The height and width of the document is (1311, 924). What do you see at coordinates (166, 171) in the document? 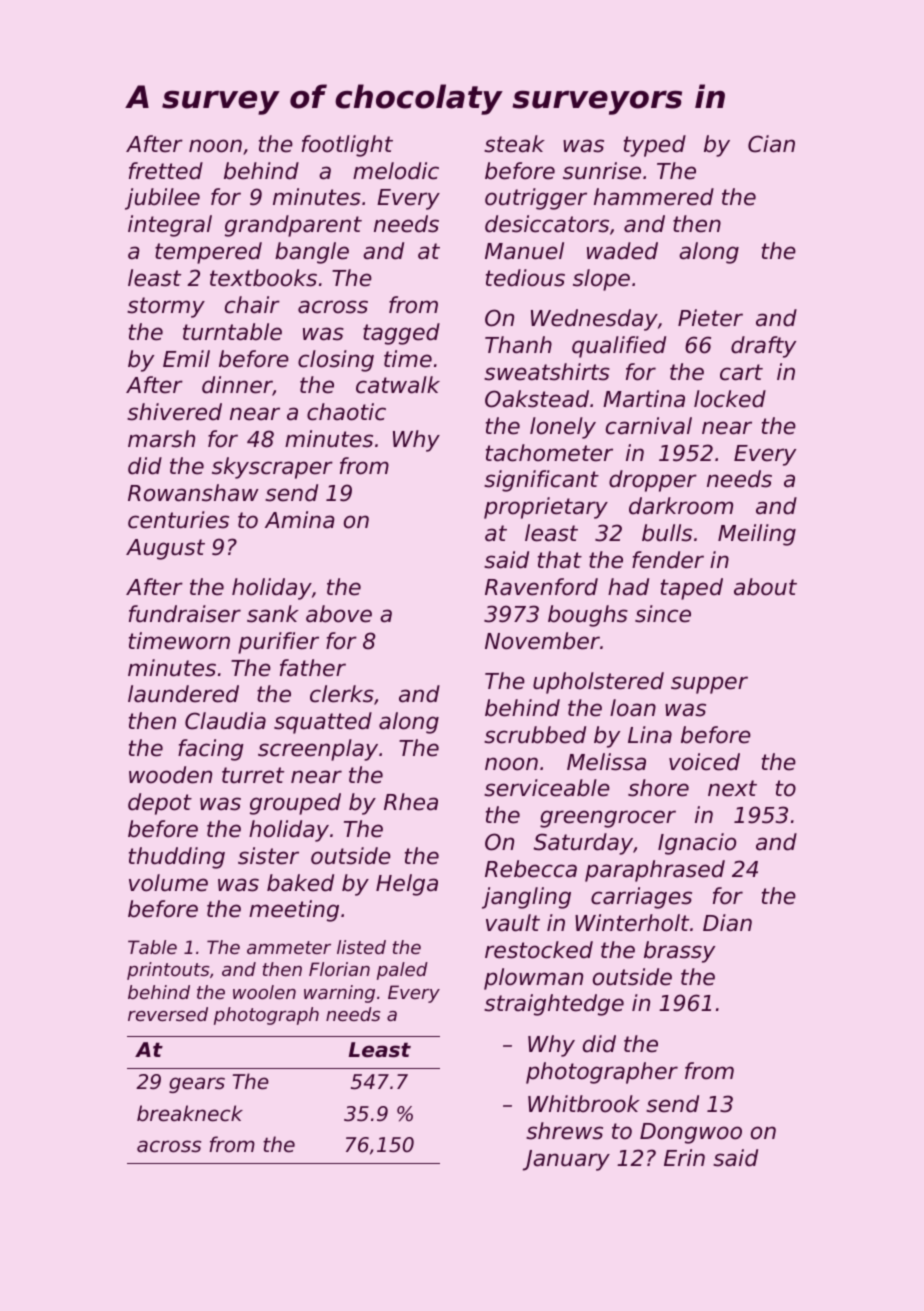
I see `fretted` at bounding box center [166, 171].
